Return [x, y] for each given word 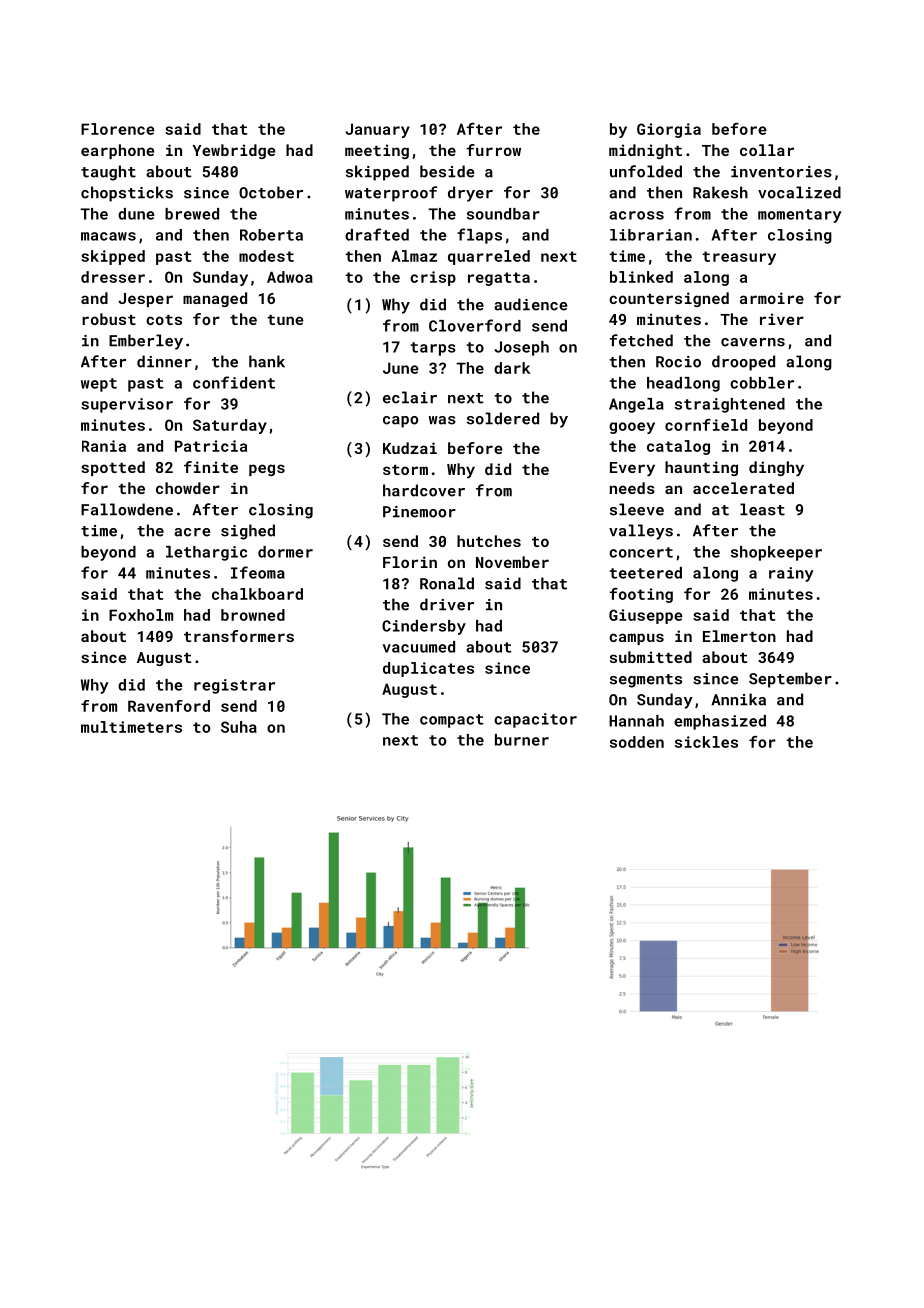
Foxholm [141, 615]
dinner [164, 361]
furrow [493, 150]
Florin [410, 562]
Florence [118, 129]
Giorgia [669, 130]
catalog [678, 447]
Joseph [521, 348]
